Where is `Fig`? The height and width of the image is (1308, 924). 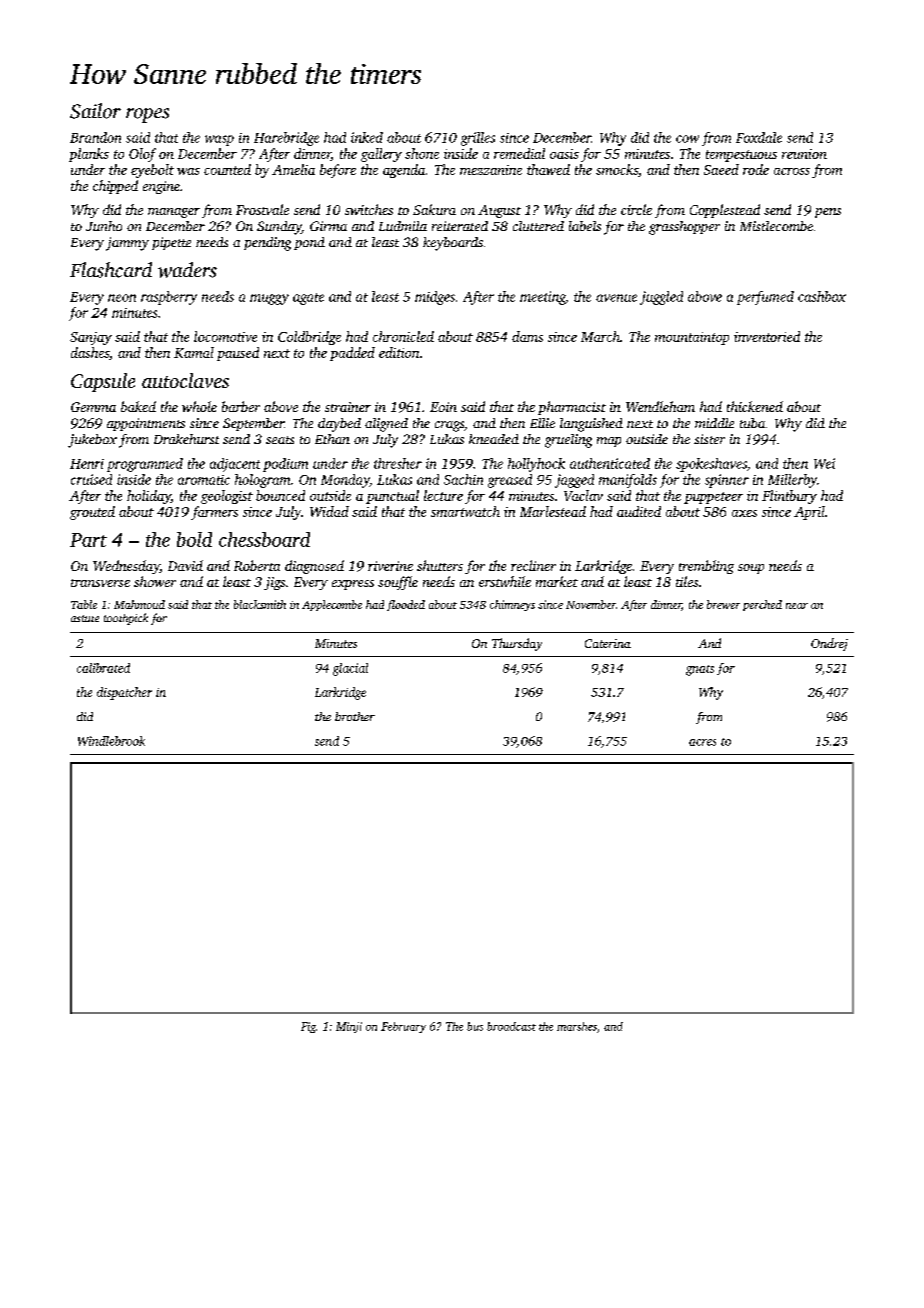
Fig is located at coordinates (308, 1027).
